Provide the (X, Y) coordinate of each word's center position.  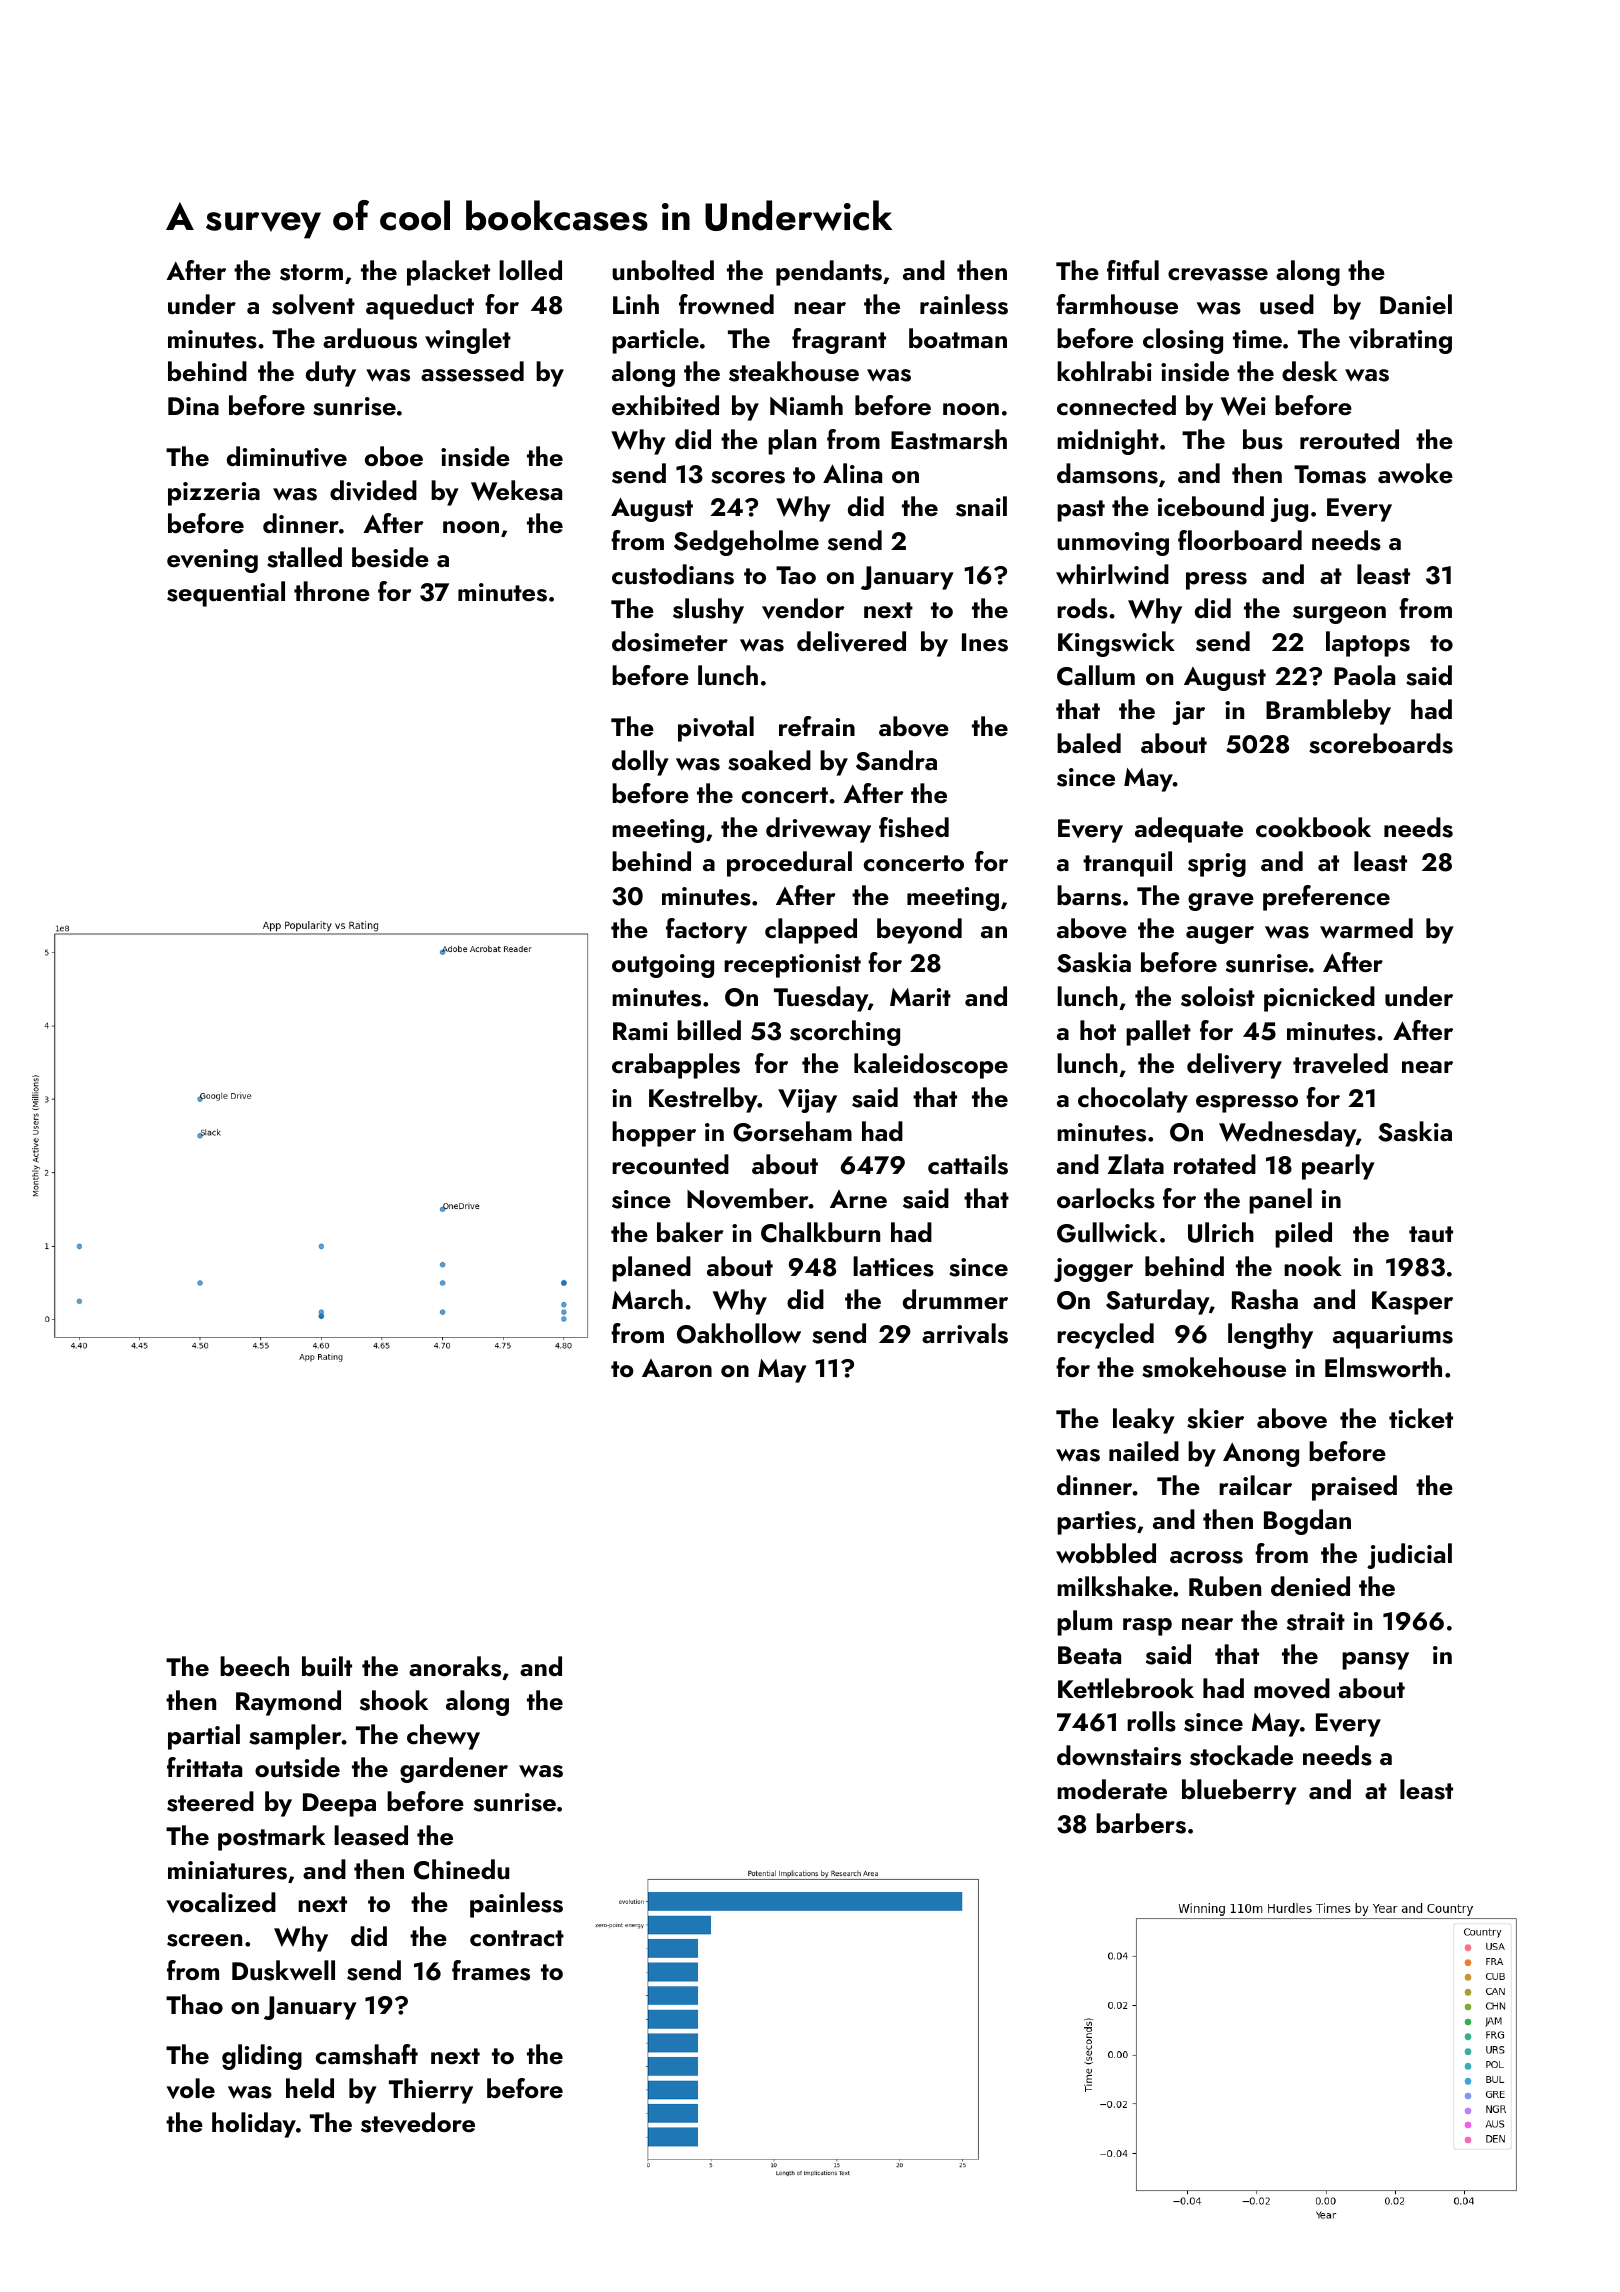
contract (517, 1938)
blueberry (1239, 1792)
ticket (1421, 1418)
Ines (985, 642)
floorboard (1240, 540)
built (327, 1666)
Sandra (896, 760)
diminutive (287, 456)
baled (1089, 743)
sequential (226, 594)
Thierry (431, 2091)
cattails (968, 1164)
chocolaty (1133, 1100)
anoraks (455, 1666)
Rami (640, 1031)
